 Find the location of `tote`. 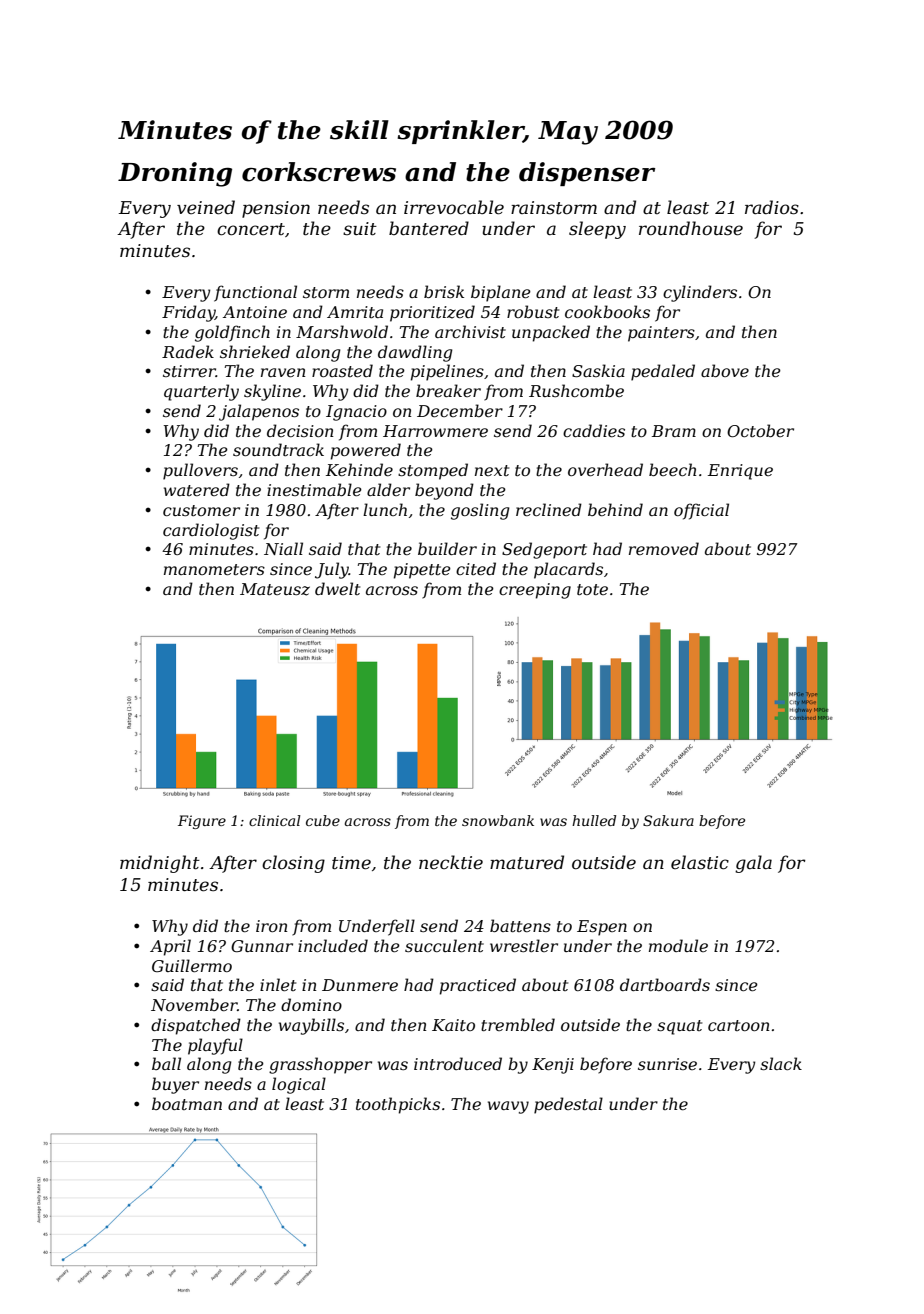

tote is located at coordinates (592, 589).
